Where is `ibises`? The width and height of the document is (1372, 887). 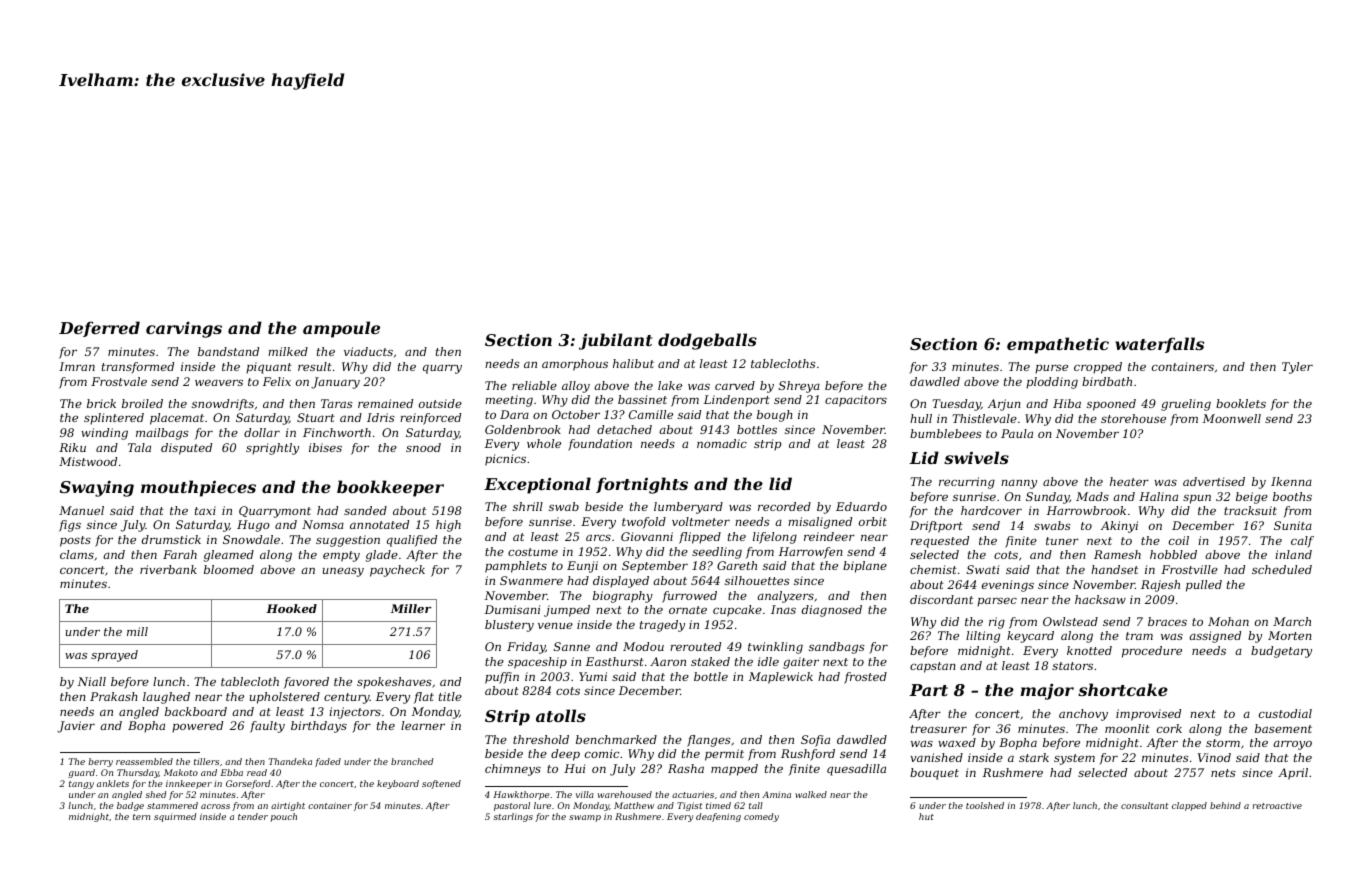
ibises is located at coordinates (325, 447).
